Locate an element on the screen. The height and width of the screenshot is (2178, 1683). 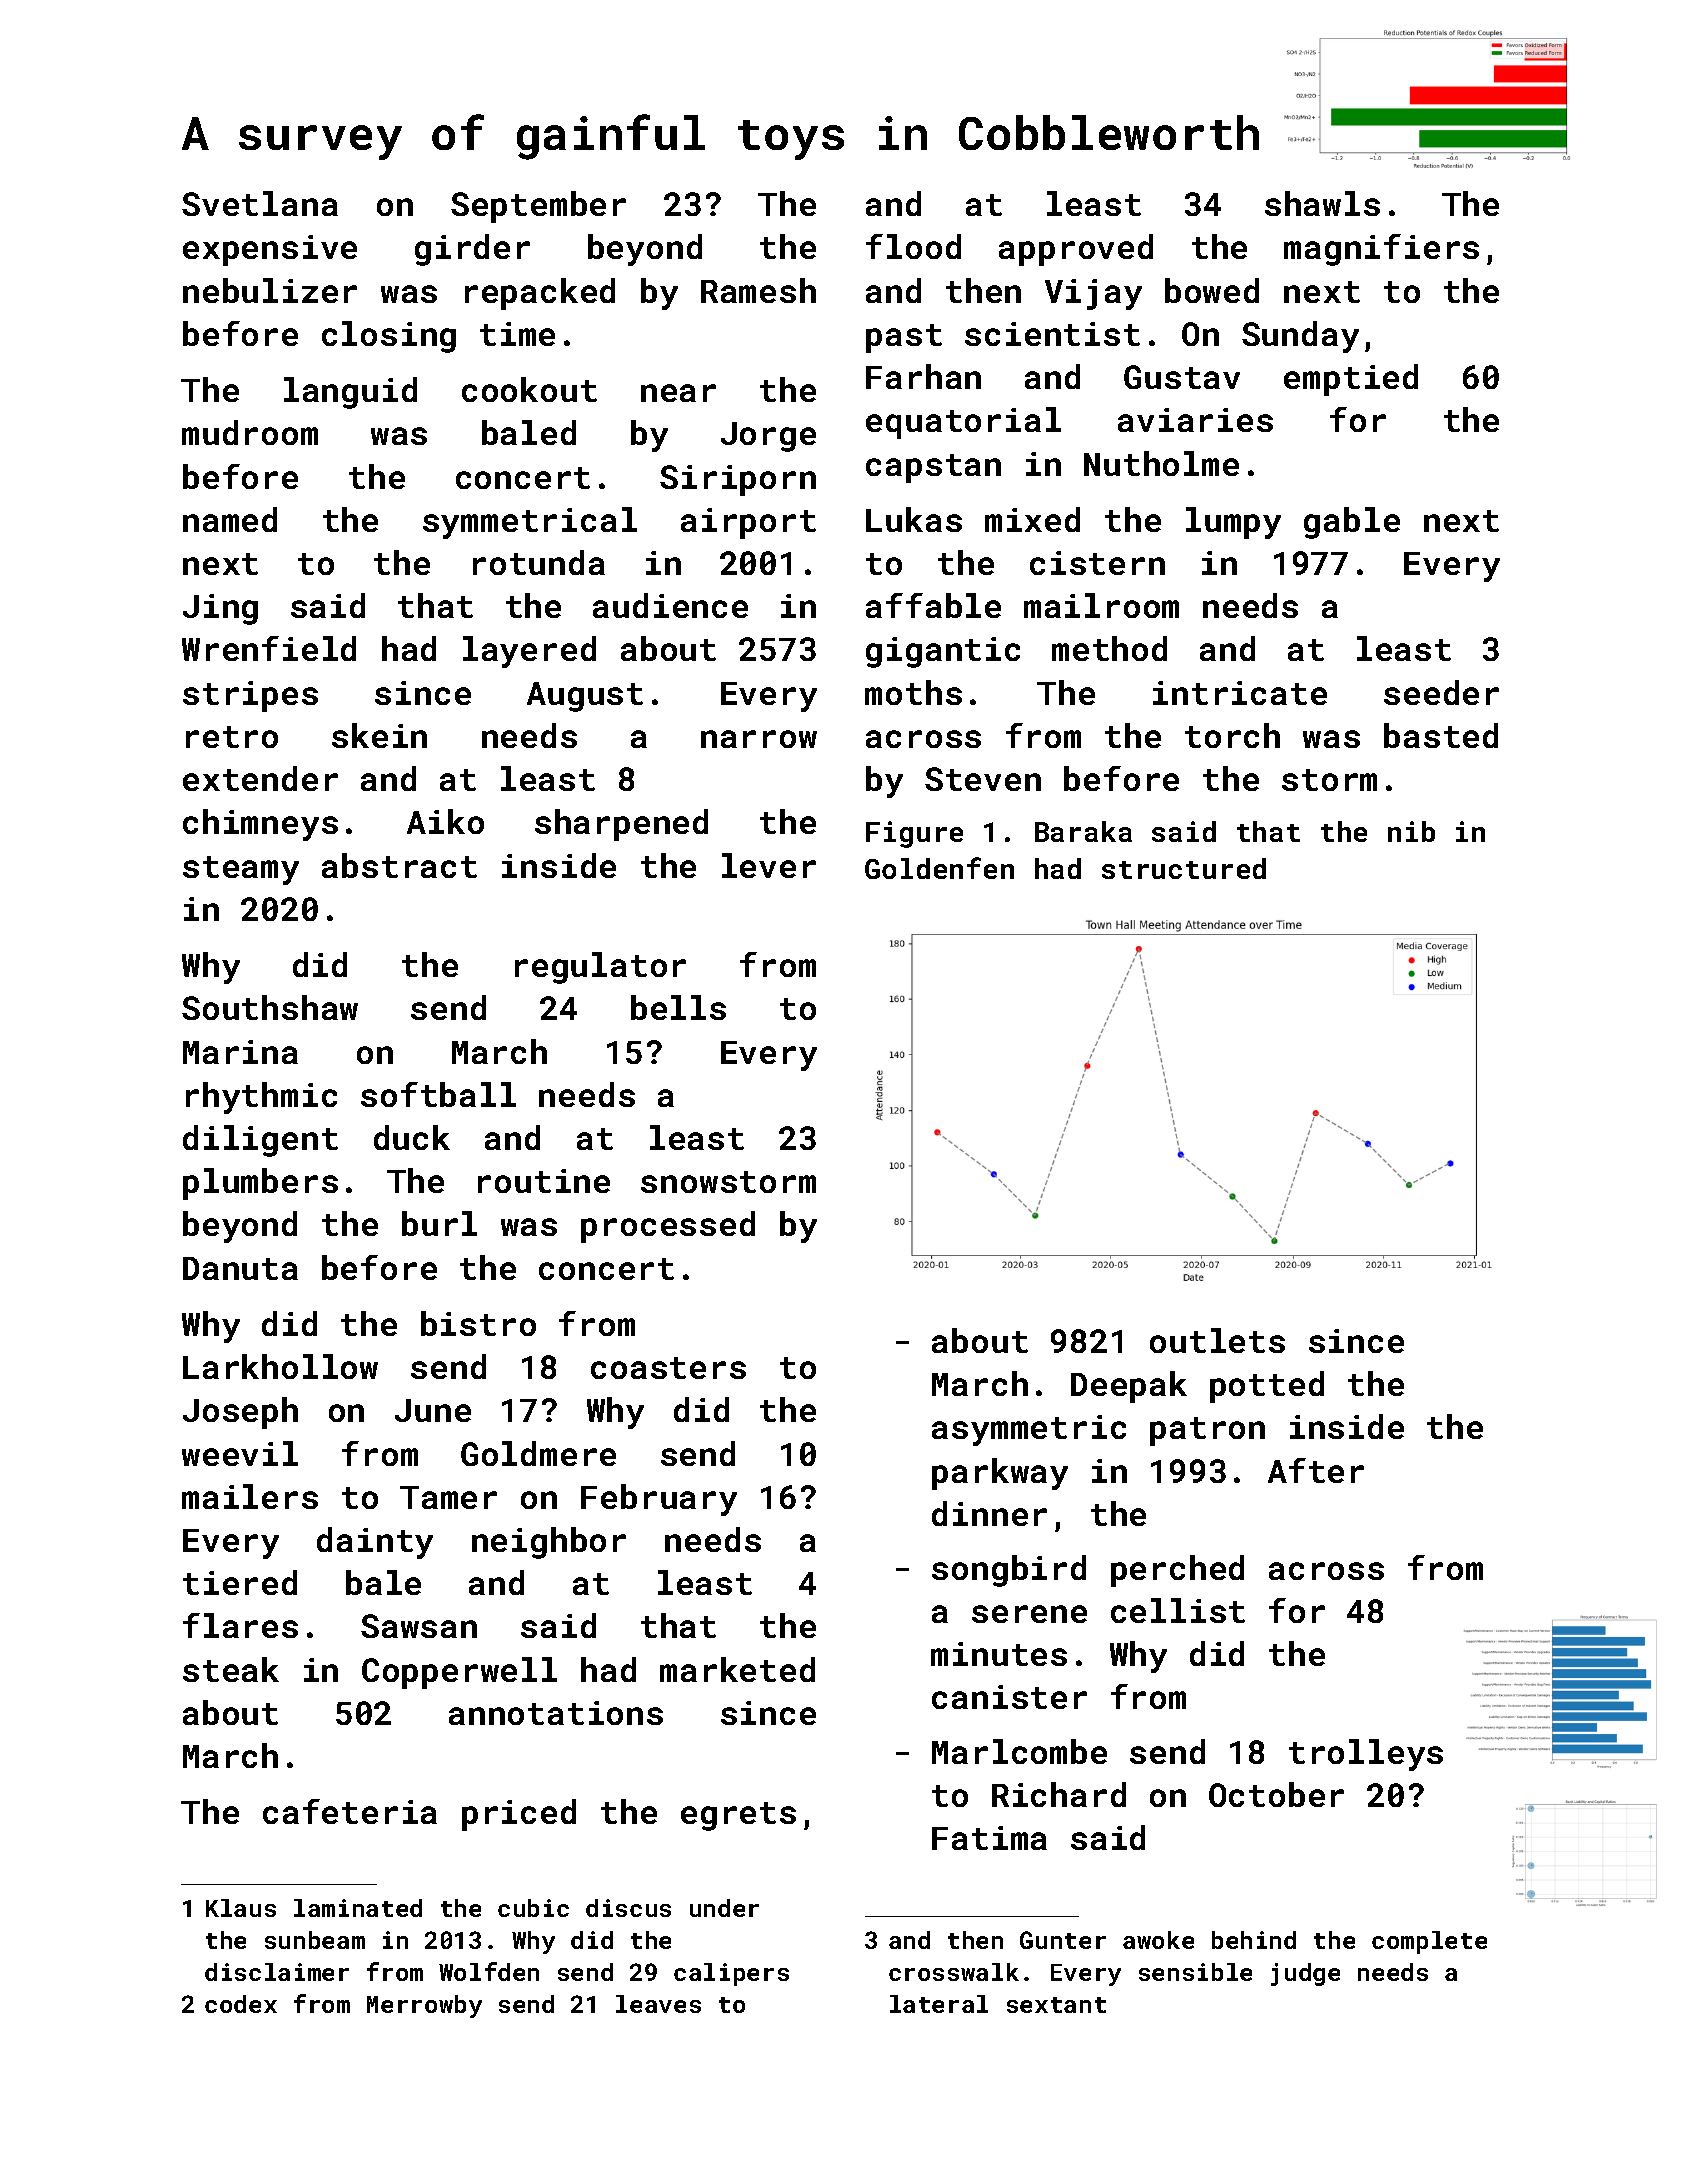
intricate is located at coordinates (1240, 693).
